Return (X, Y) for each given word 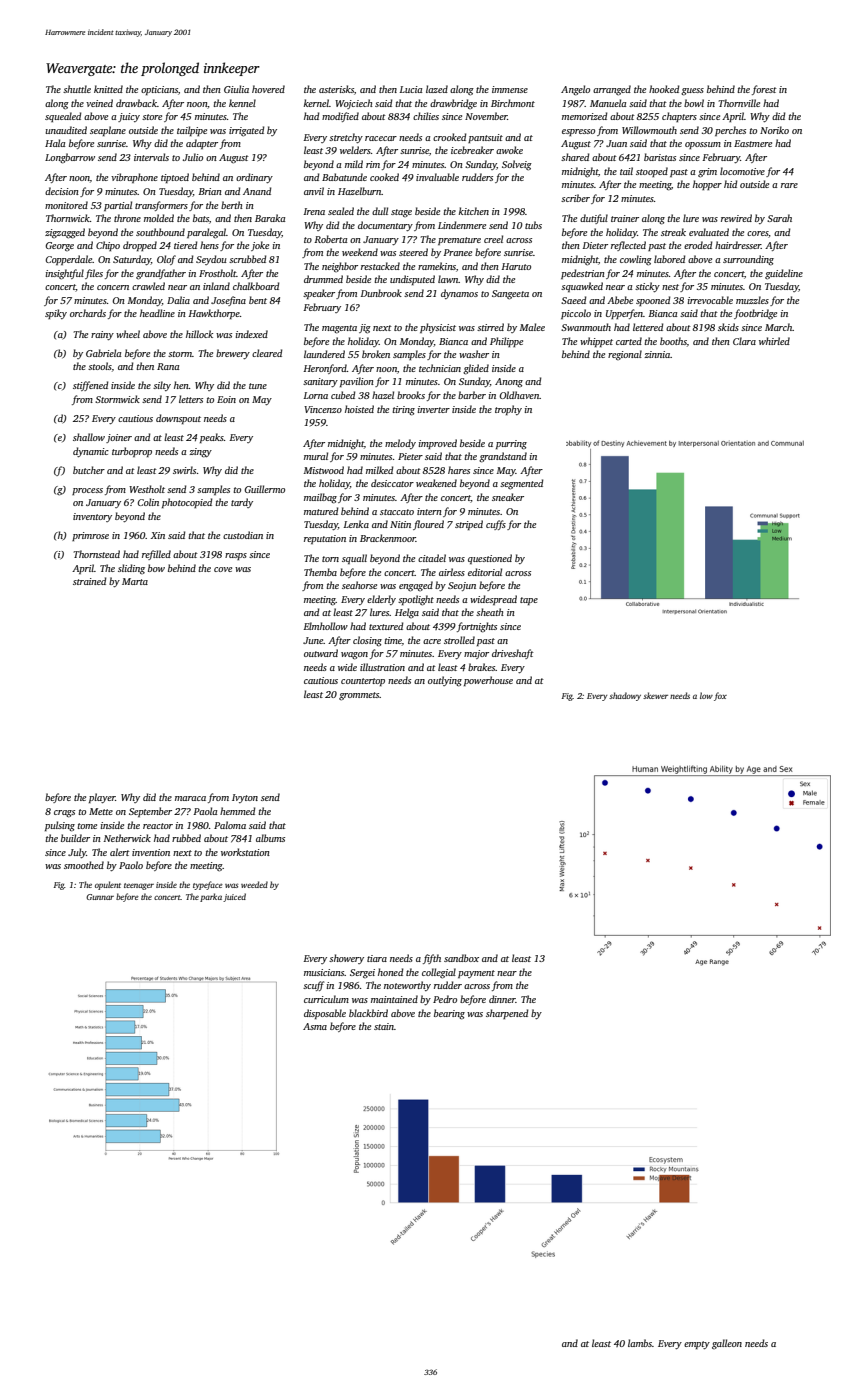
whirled (774, 341)
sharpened (507, 1014)
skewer (655, 695)
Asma (315, 1026)
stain (384, 1026)
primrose (90, 536)
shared (575, 157)
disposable (325, 1014)
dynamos (459, 294)
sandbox (461, 958)
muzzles (752, 300)
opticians (159, 90)
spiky (56, 314)
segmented (521, 484)
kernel (316, 103)
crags (64, 814)
